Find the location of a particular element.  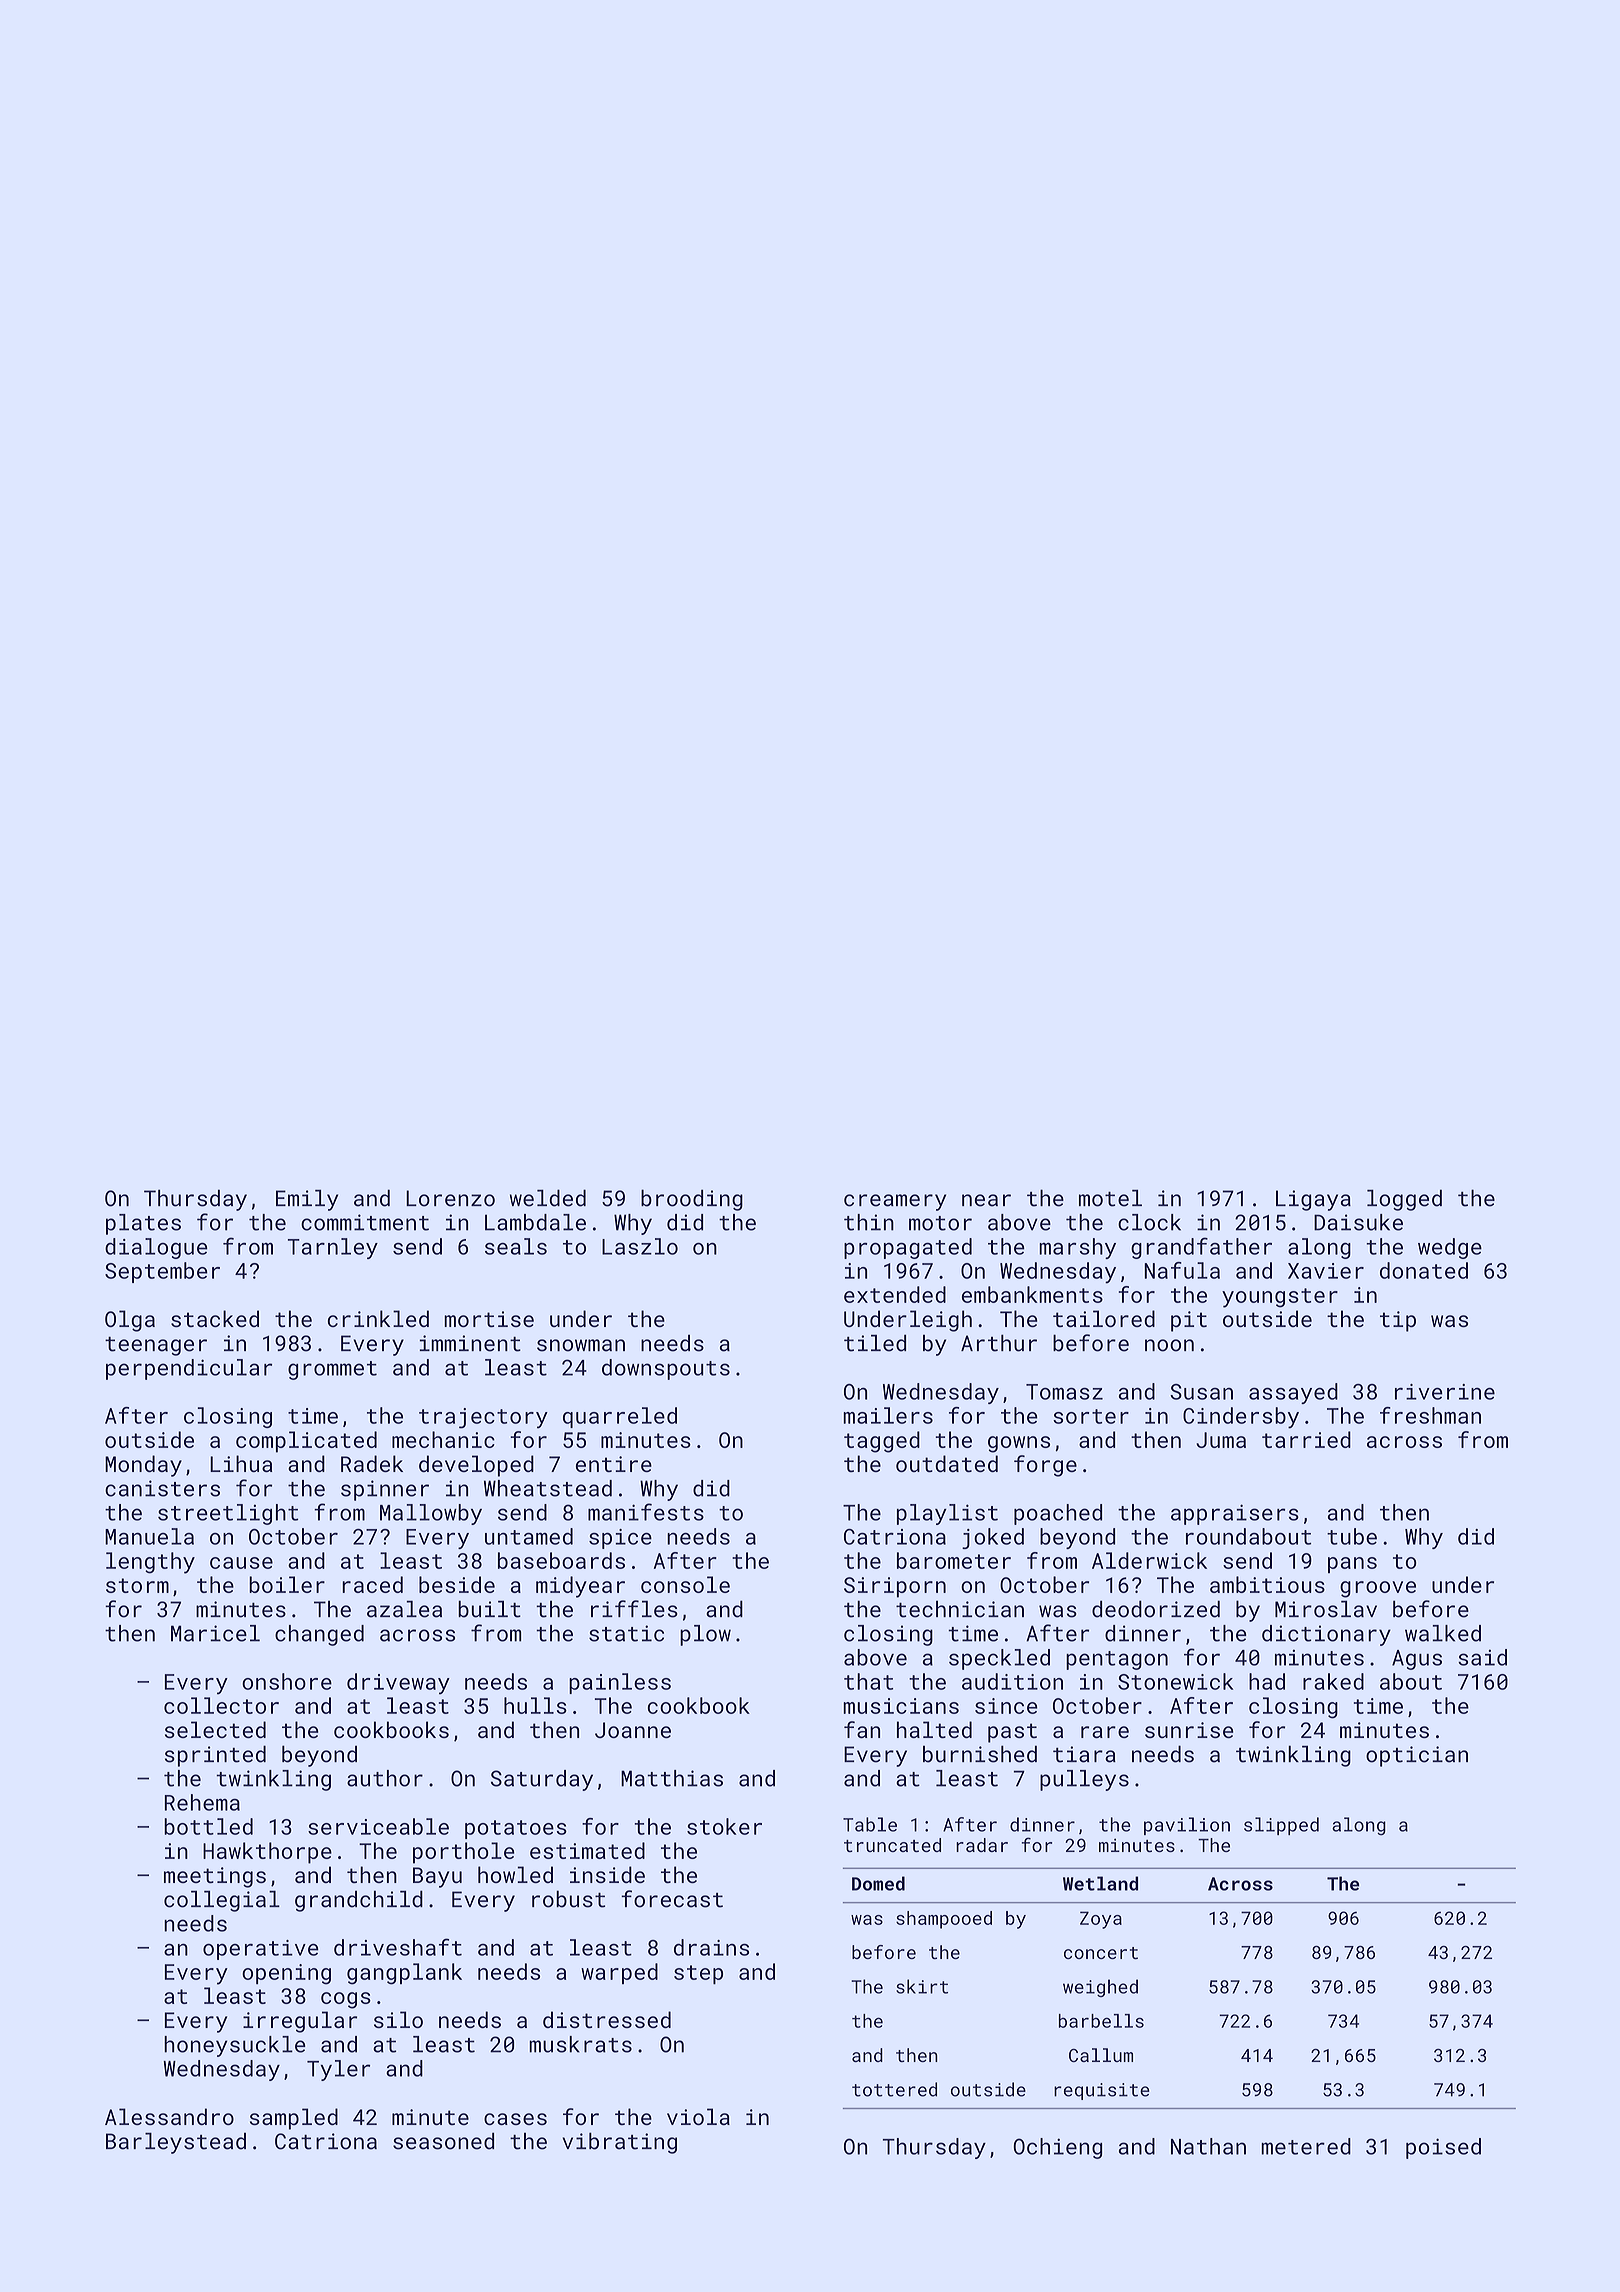

said is located at coordinates (1482, 1657).
